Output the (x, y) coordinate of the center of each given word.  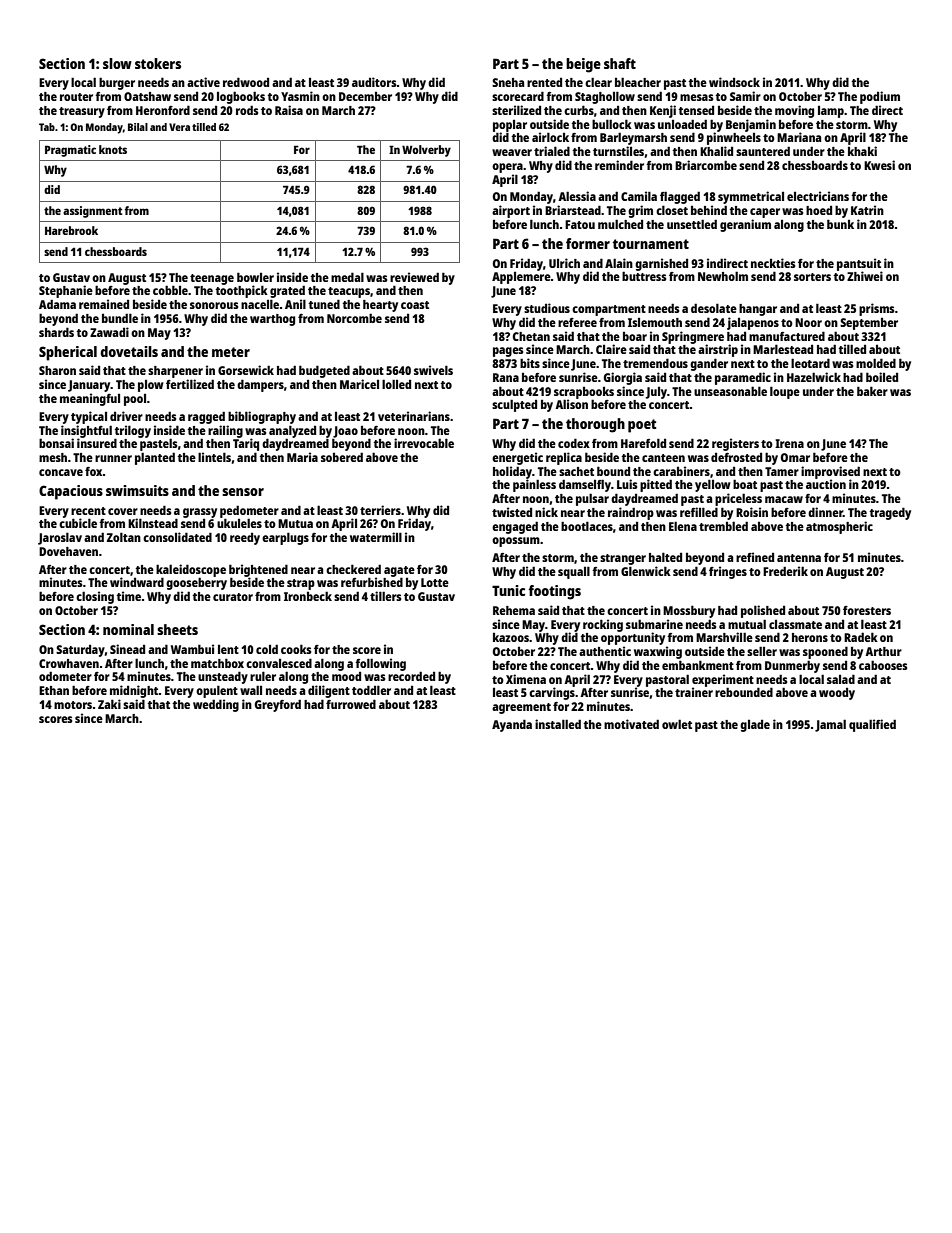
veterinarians (414, 416)
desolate (714, 308)
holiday (512, 472)
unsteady (223, 677)
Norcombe (354, 318)
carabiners (681, 471)
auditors (374, 82)
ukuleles (239, 523)
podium (880, 97)
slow (117, 63)
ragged (206, 417)
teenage (212, 279)
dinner (825, 512)
